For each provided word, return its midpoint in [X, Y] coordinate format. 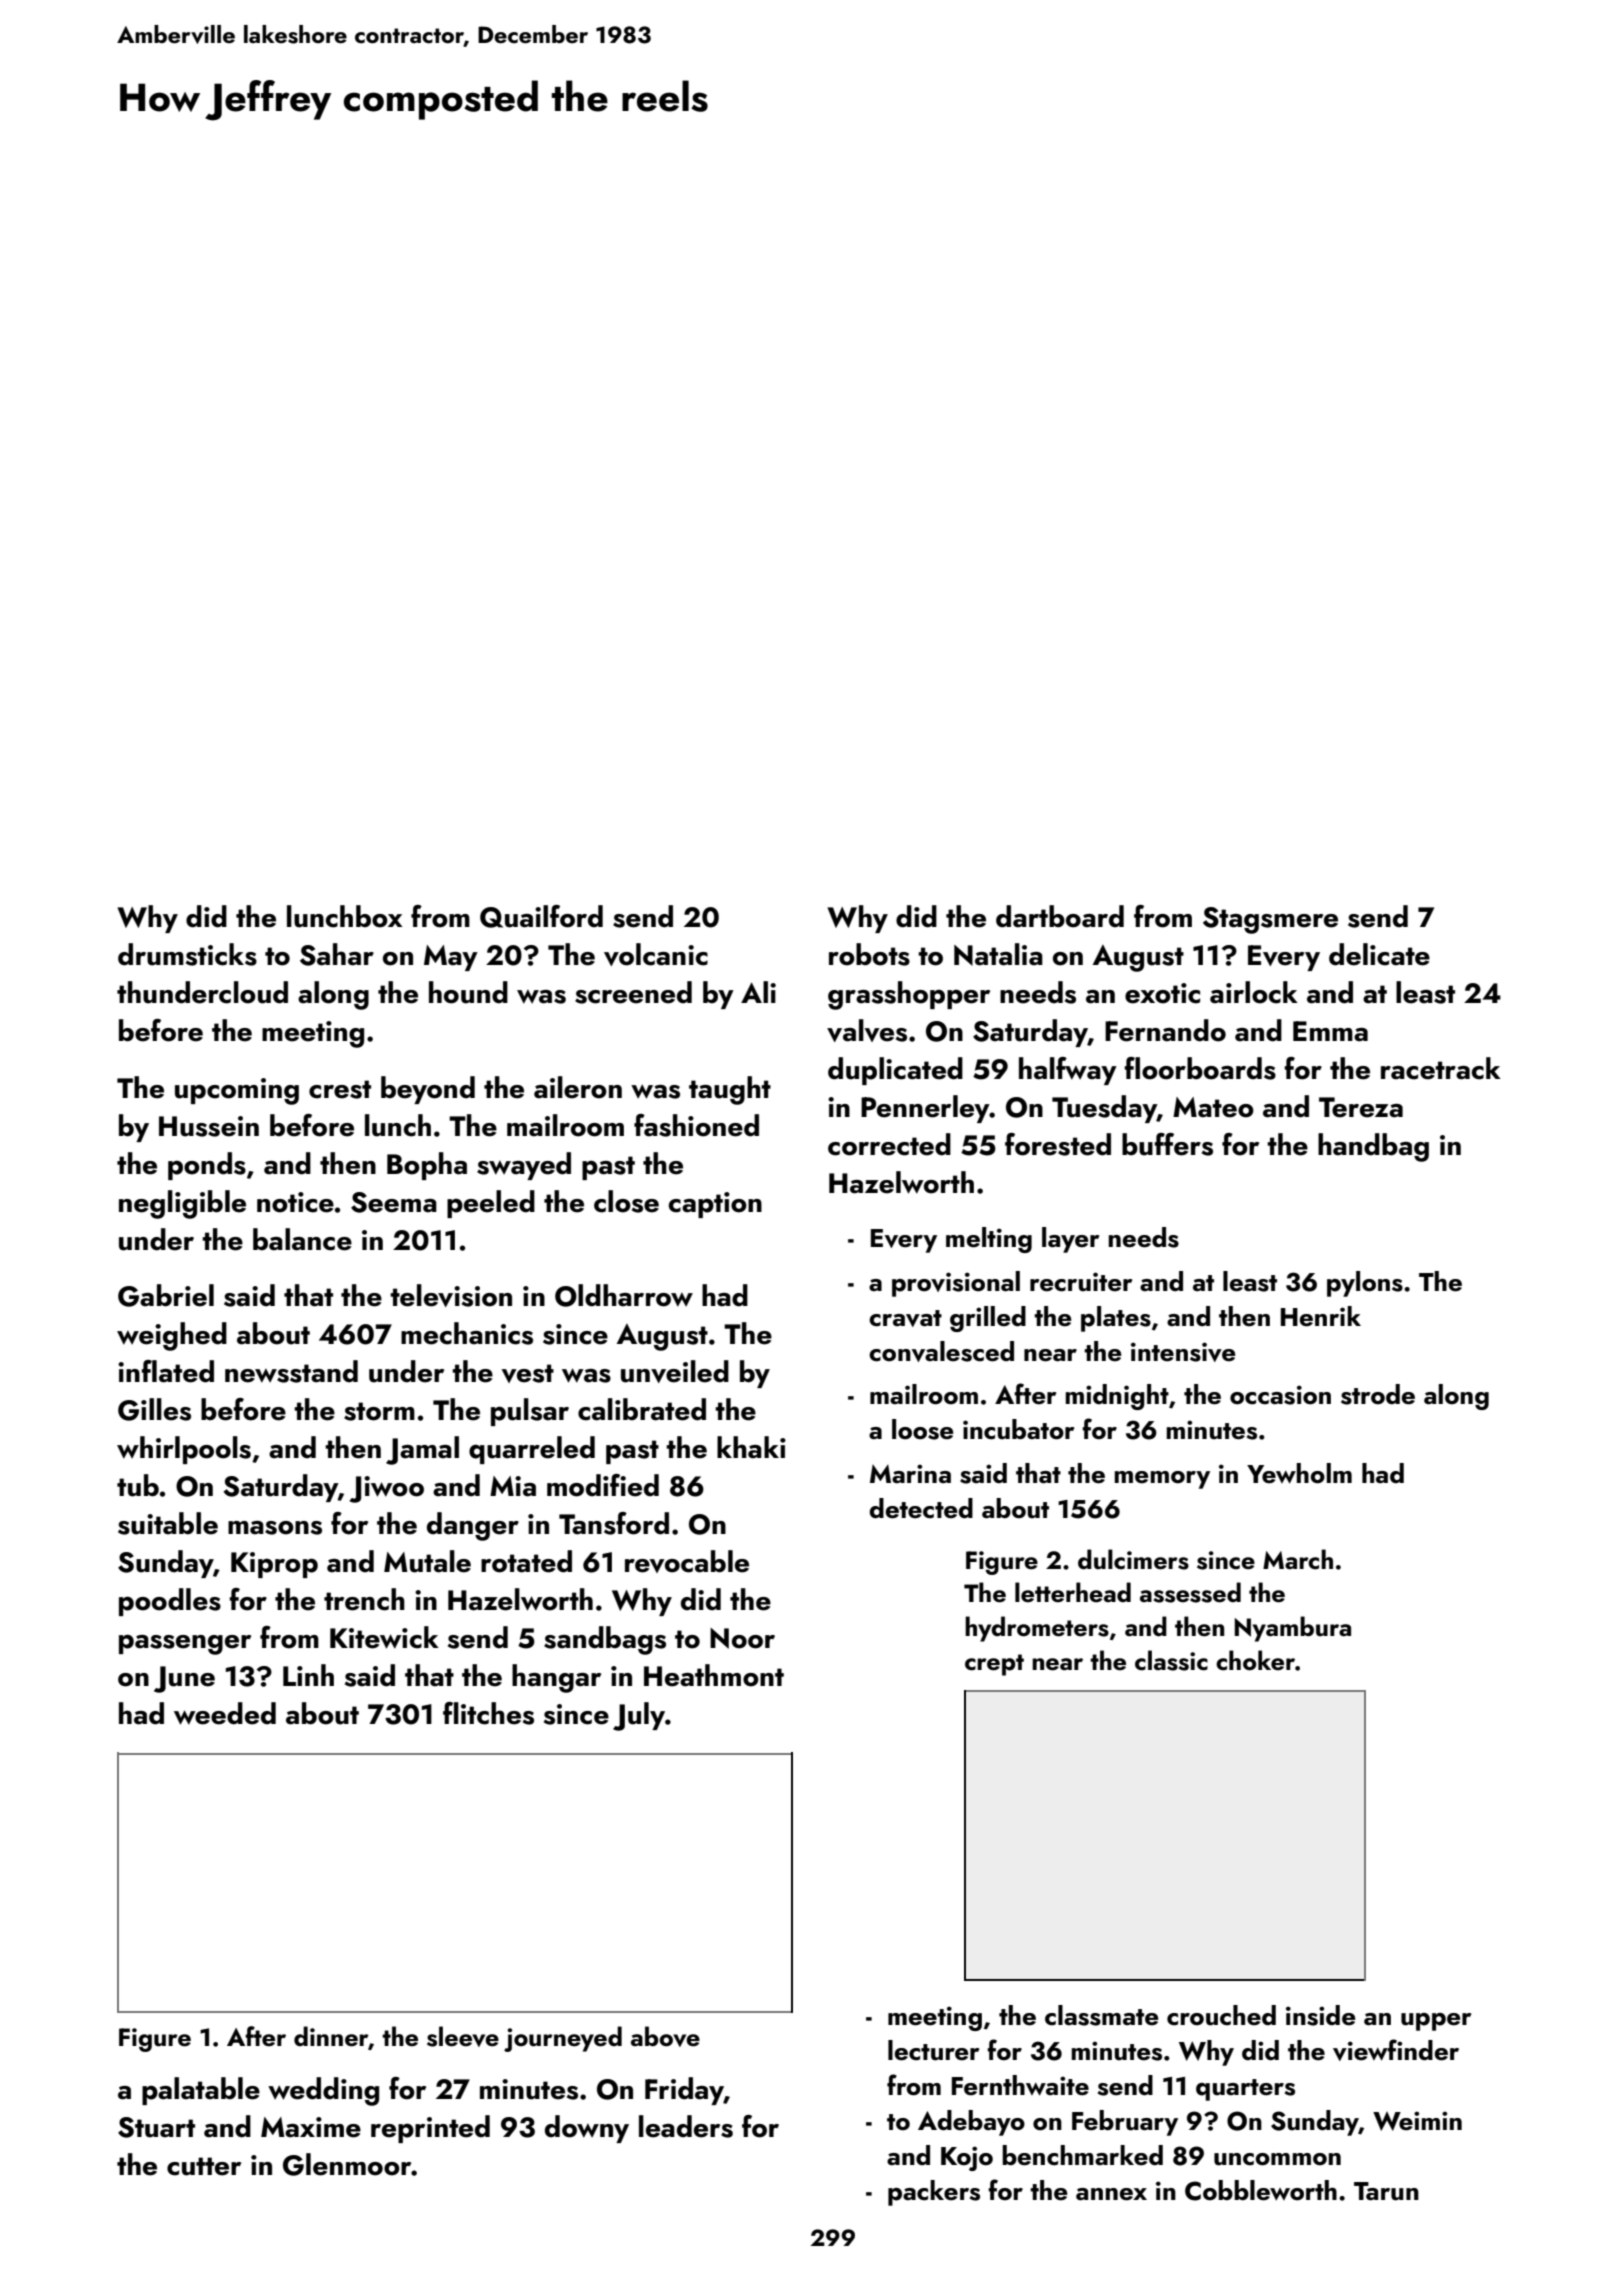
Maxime [311, 2127]
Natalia [998, 954]
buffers [1167, 1144]
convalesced [941, 1351]
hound [468, 992]
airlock [1254, 992]
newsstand [291, 1371]
